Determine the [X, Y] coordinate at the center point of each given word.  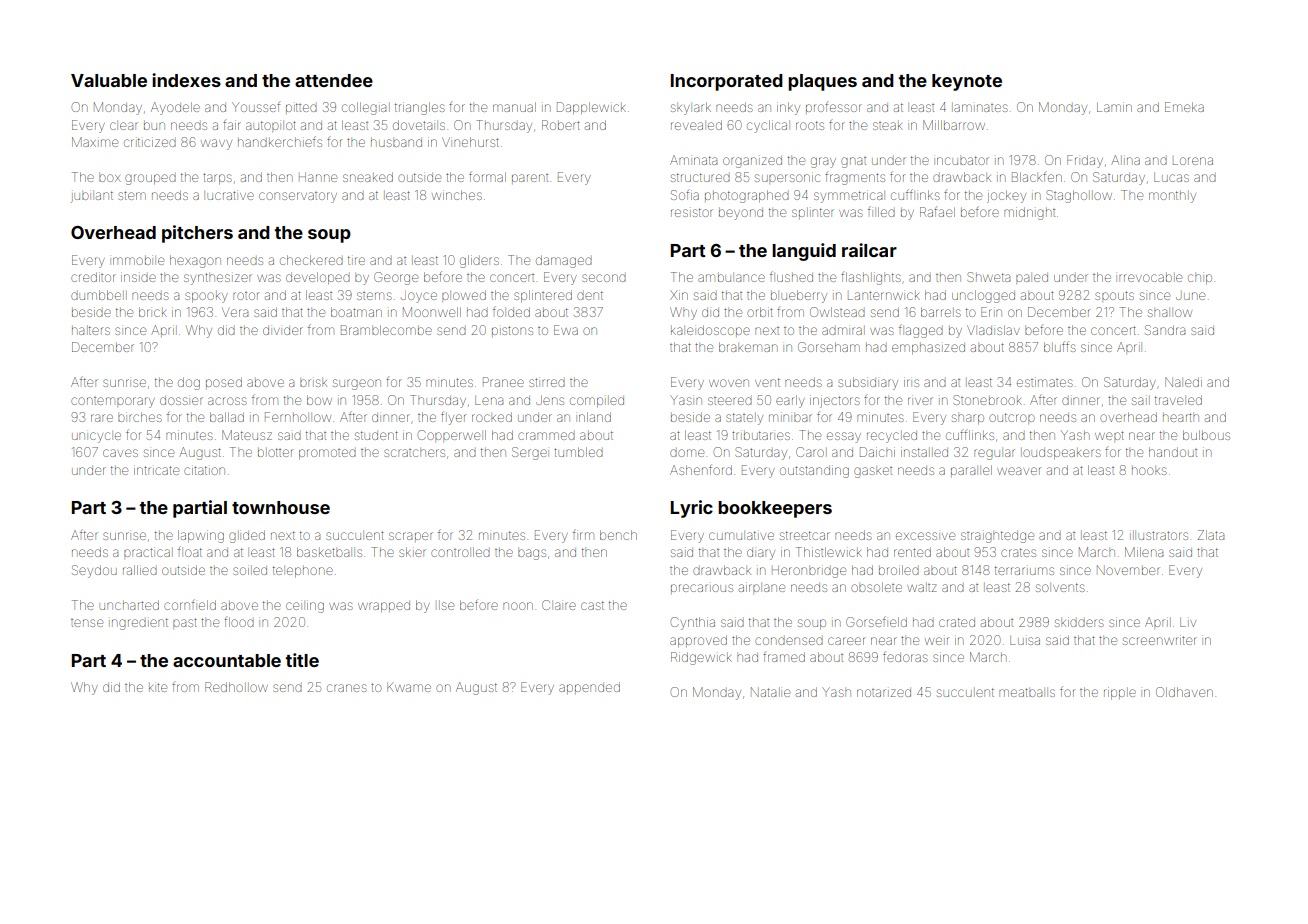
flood [239, 622]
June [1190, 296]
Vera [235, 312]
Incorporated [727, 82]
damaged [564, 261]
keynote [967, 82]
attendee [334, 80]
